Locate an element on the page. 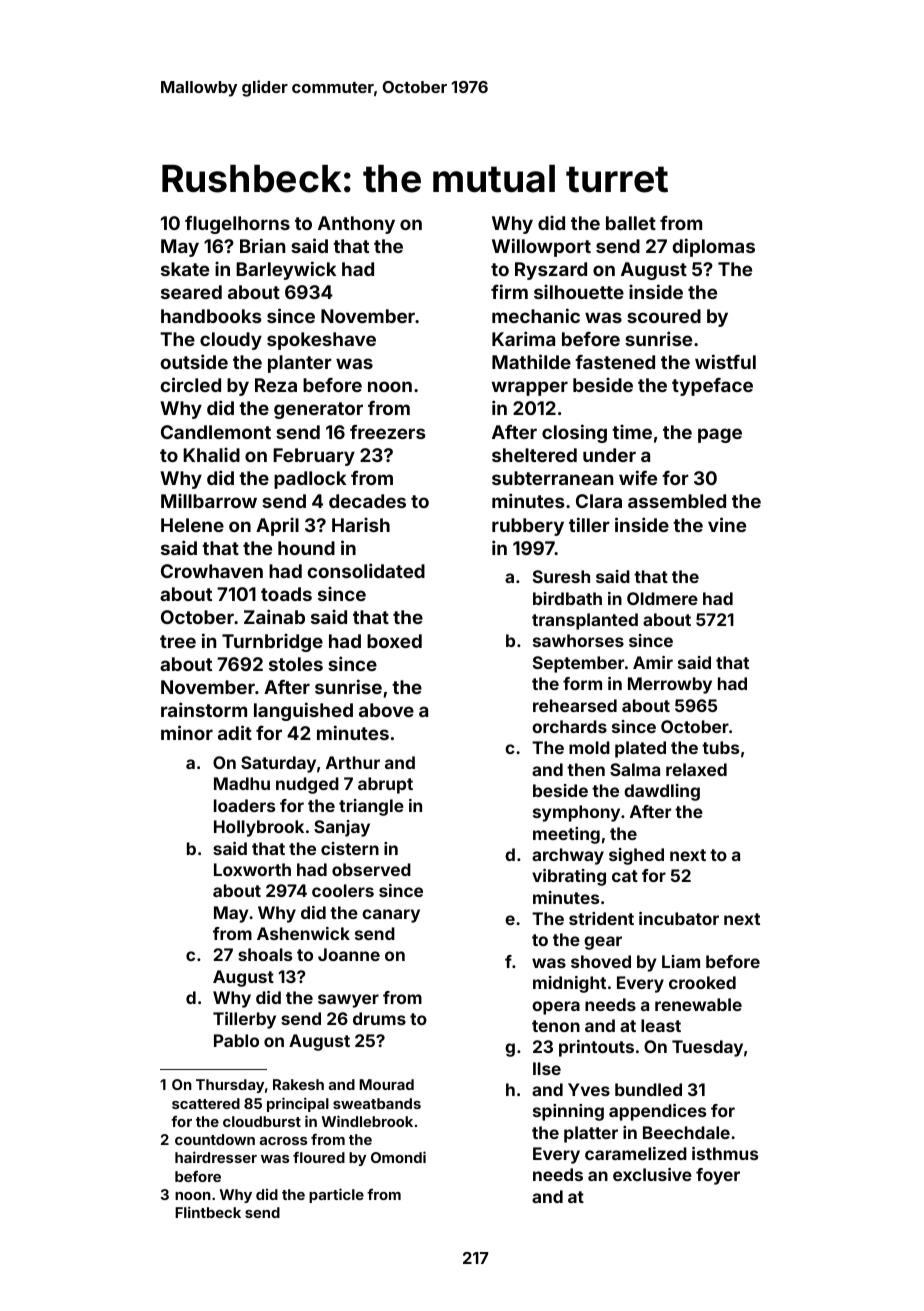 This page has width=924, height=1311. wistful is located at coordinates (725, 361).
